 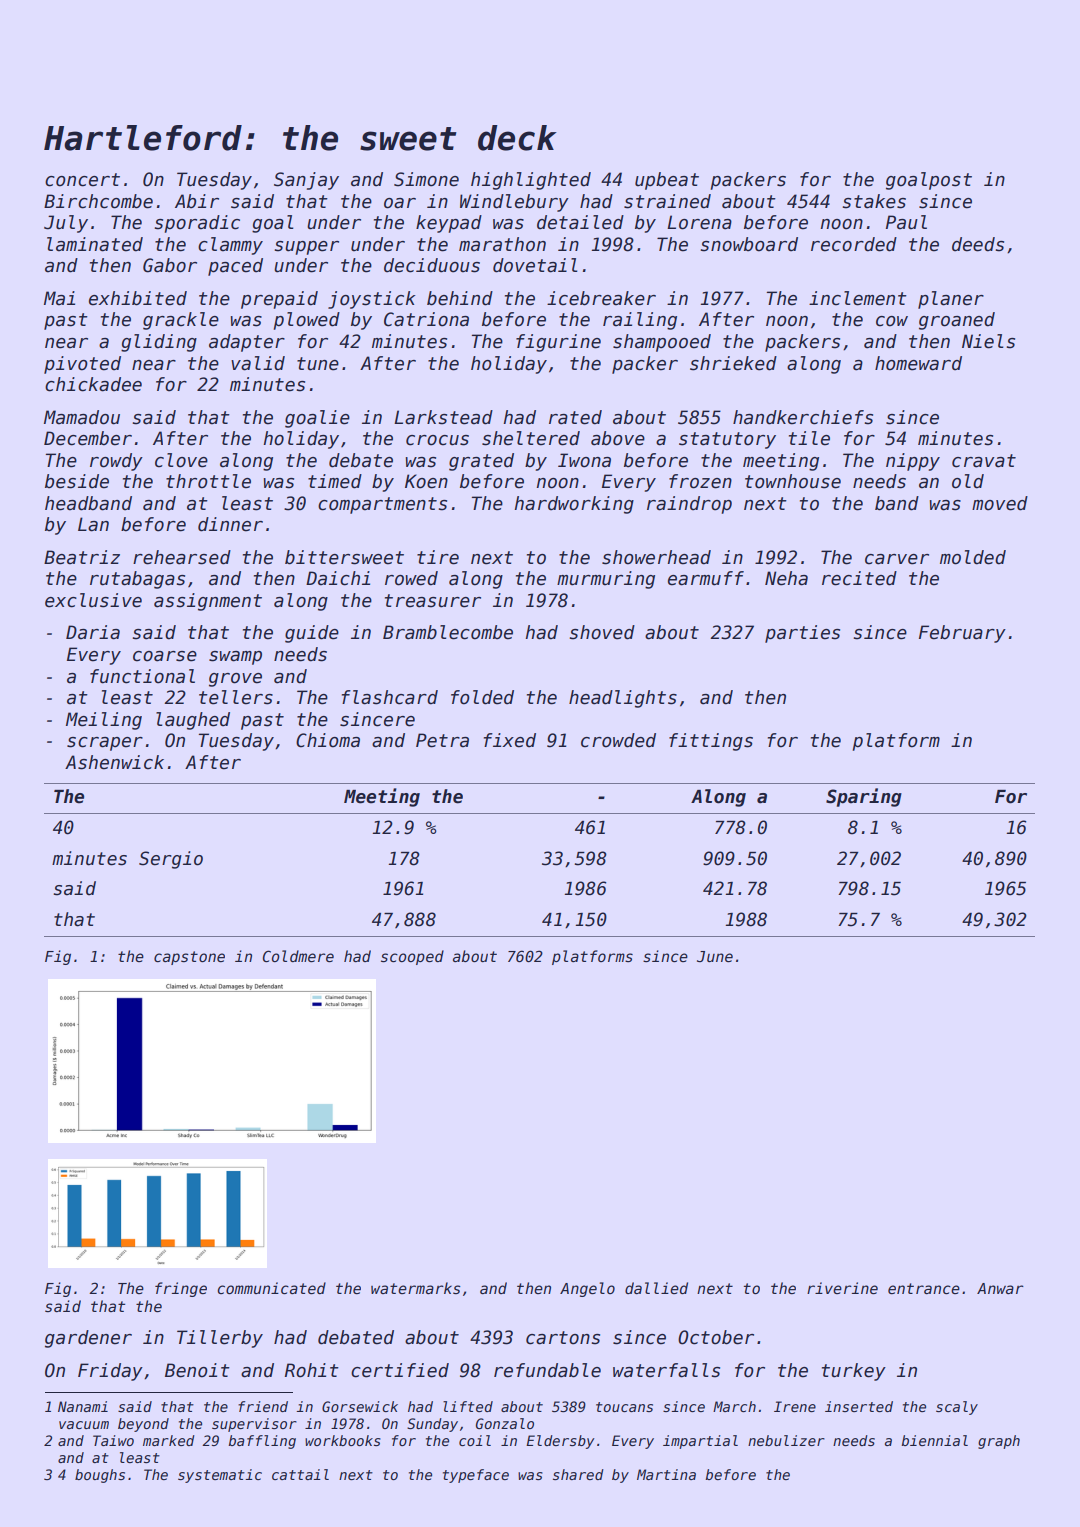 I want to click on fringe, so click(x=181, y=1289).
